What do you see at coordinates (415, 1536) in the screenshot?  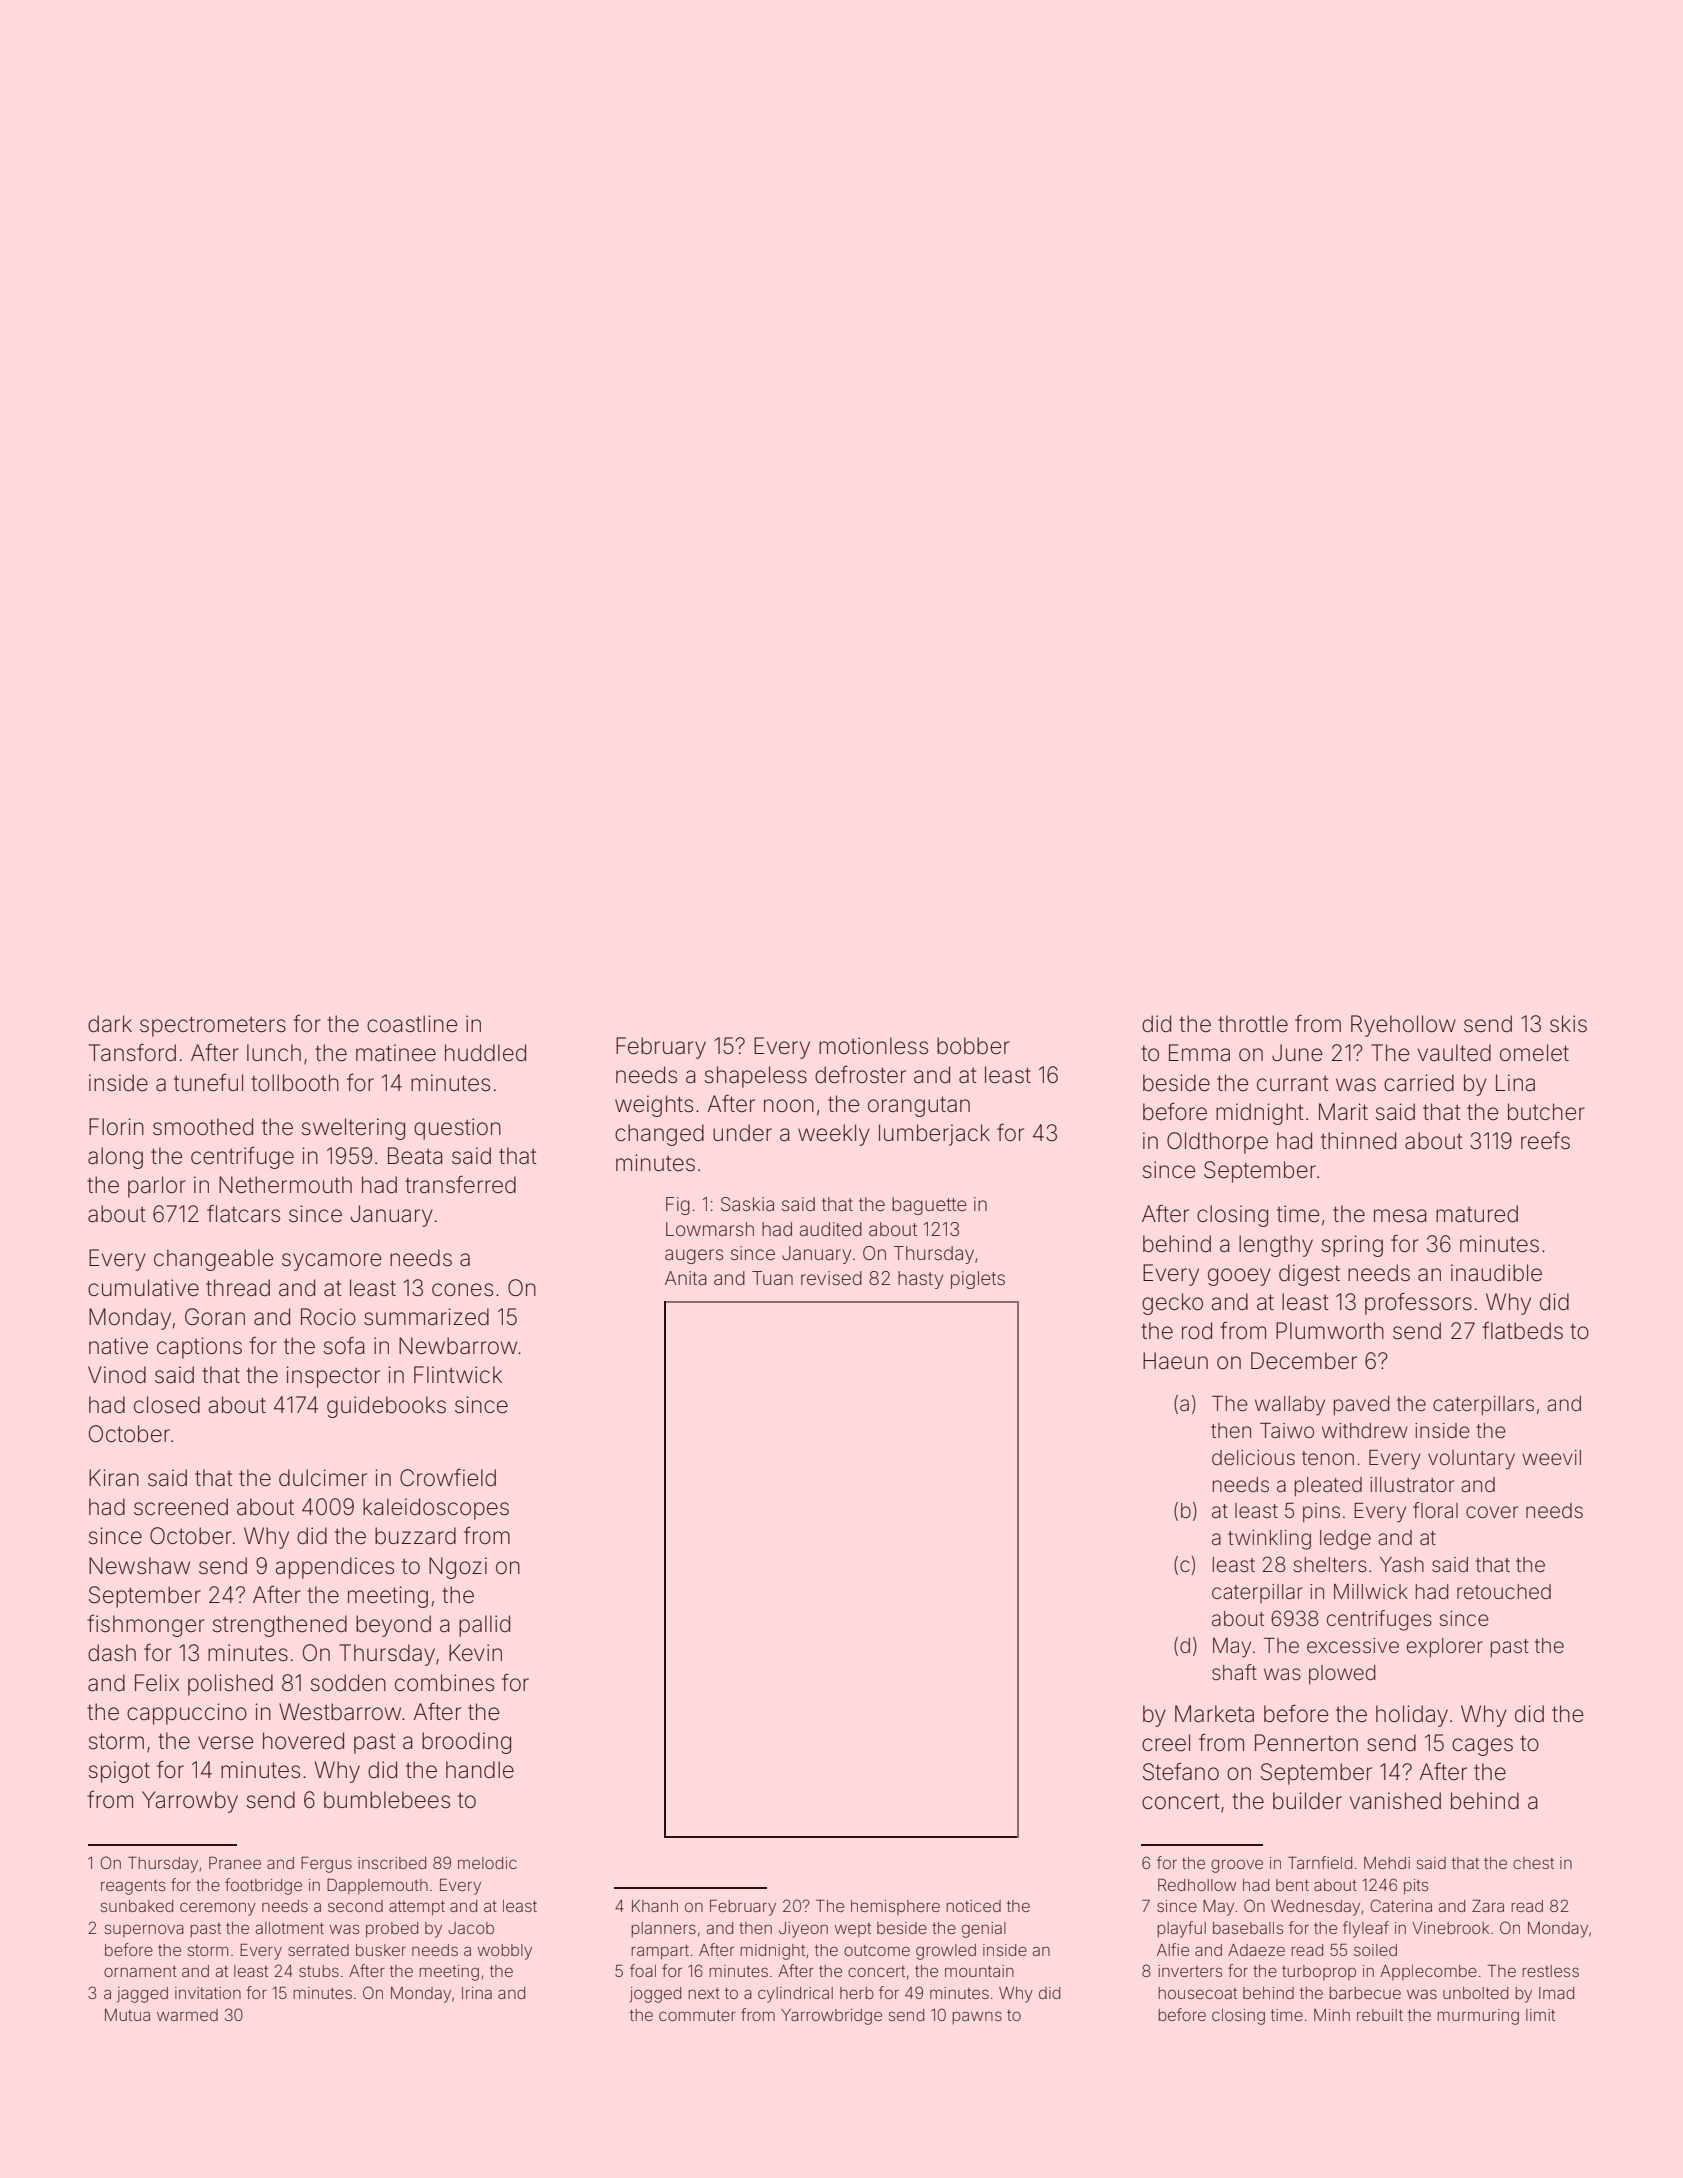 I see `buzzard` at bounding box center [415, 1536].
